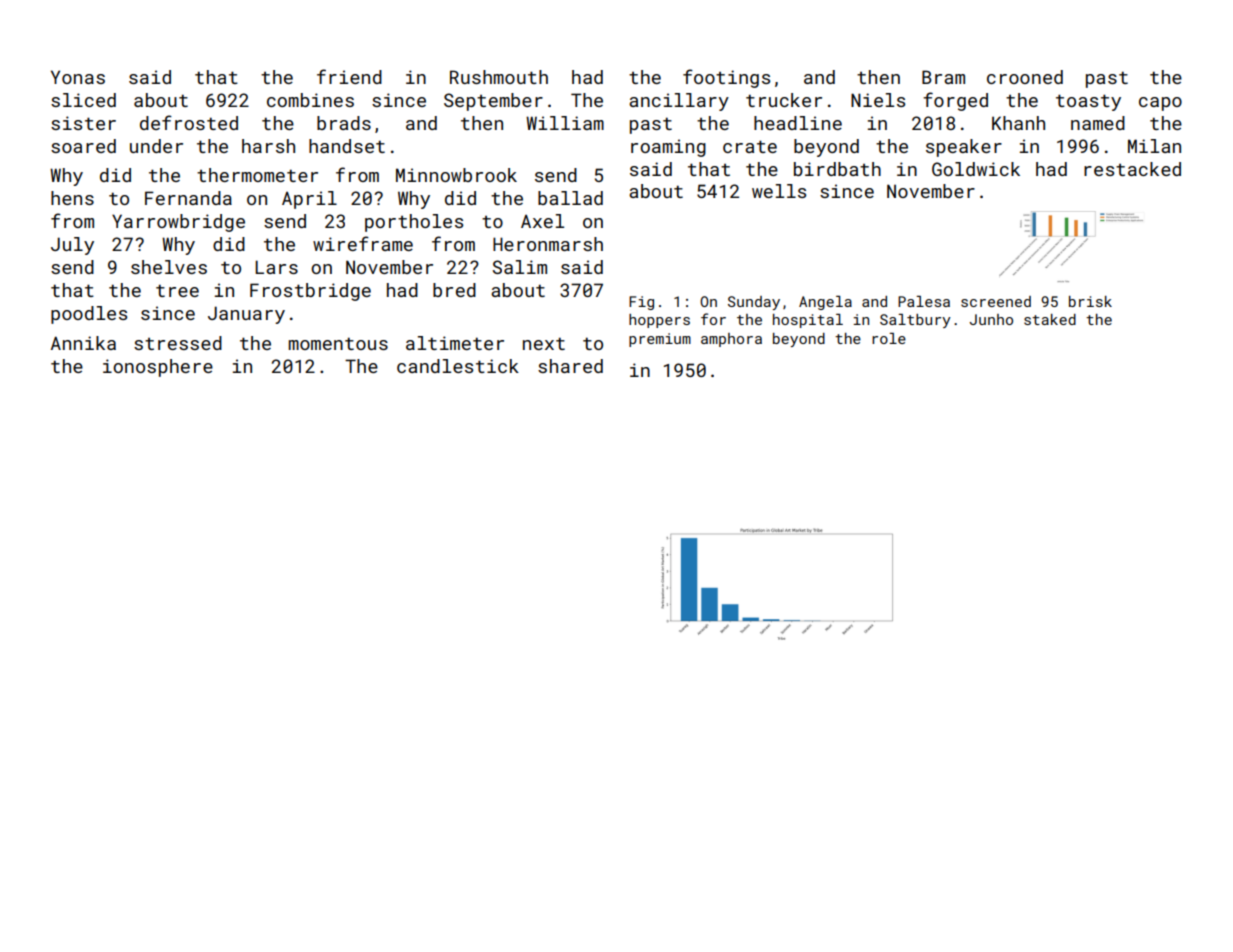 This screenshot has width=1233, height=952. Describe the element at coordinates (520, 267) in the screenshot. I see `Salim` at that location.
